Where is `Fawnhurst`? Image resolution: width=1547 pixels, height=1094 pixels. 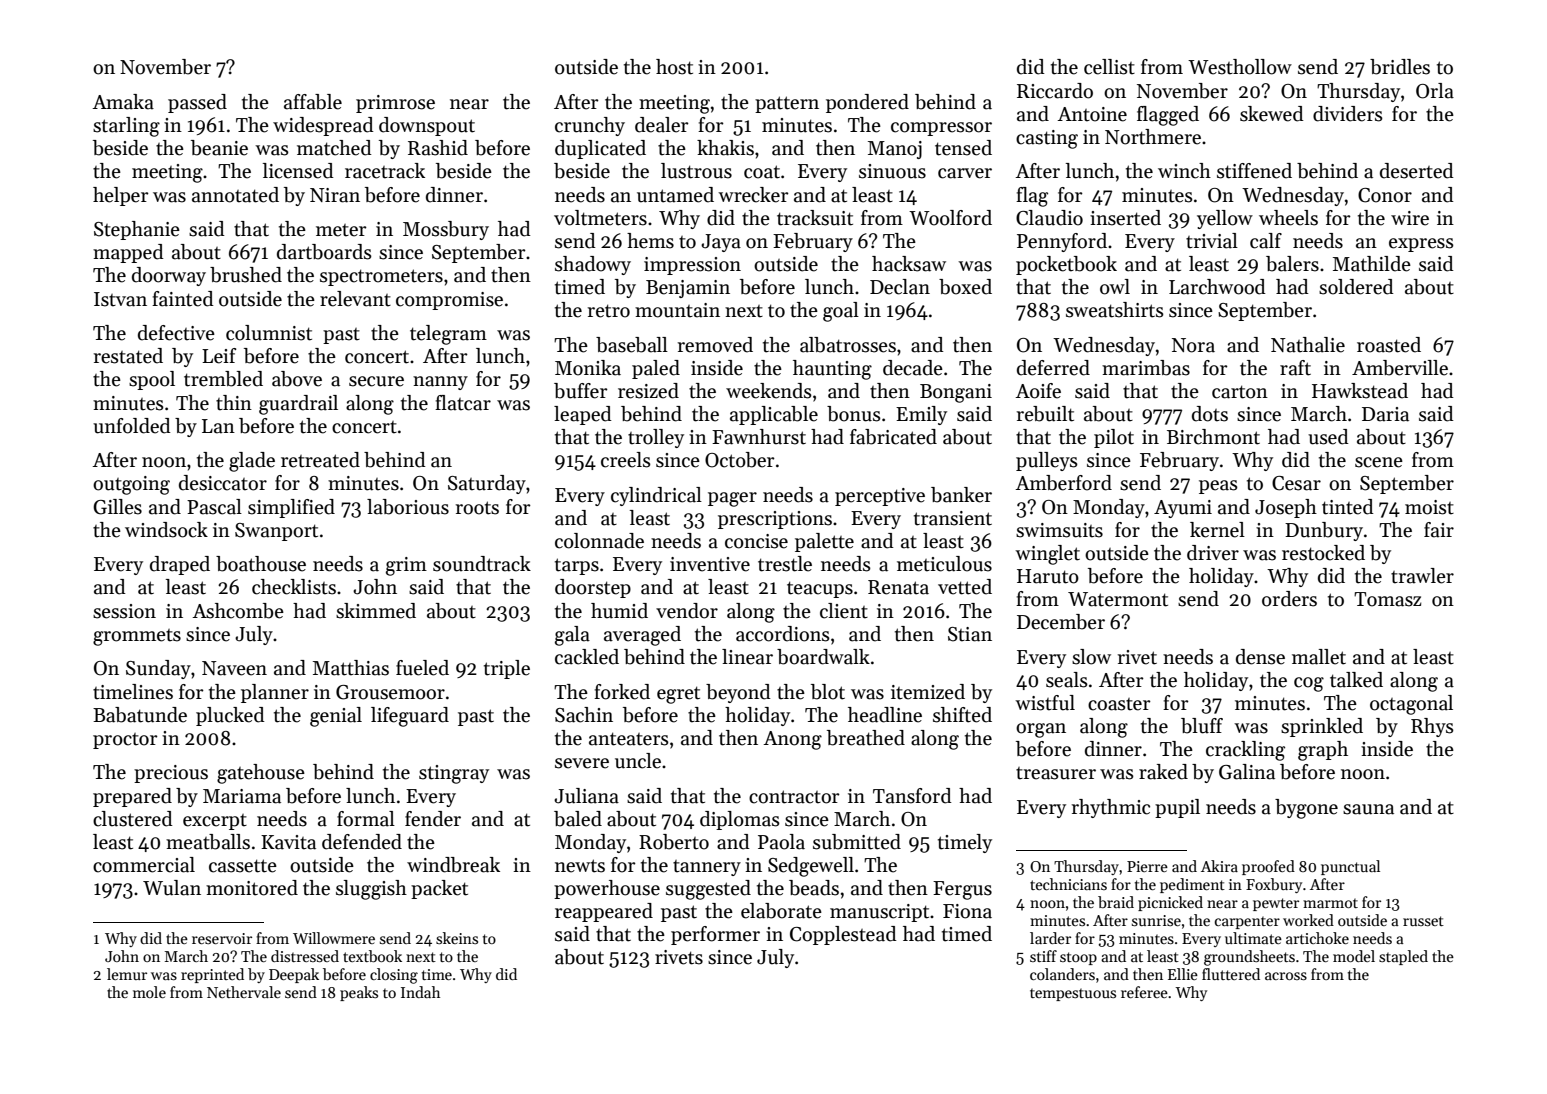 Fawnhurst is located at coordinates (759, 437).
